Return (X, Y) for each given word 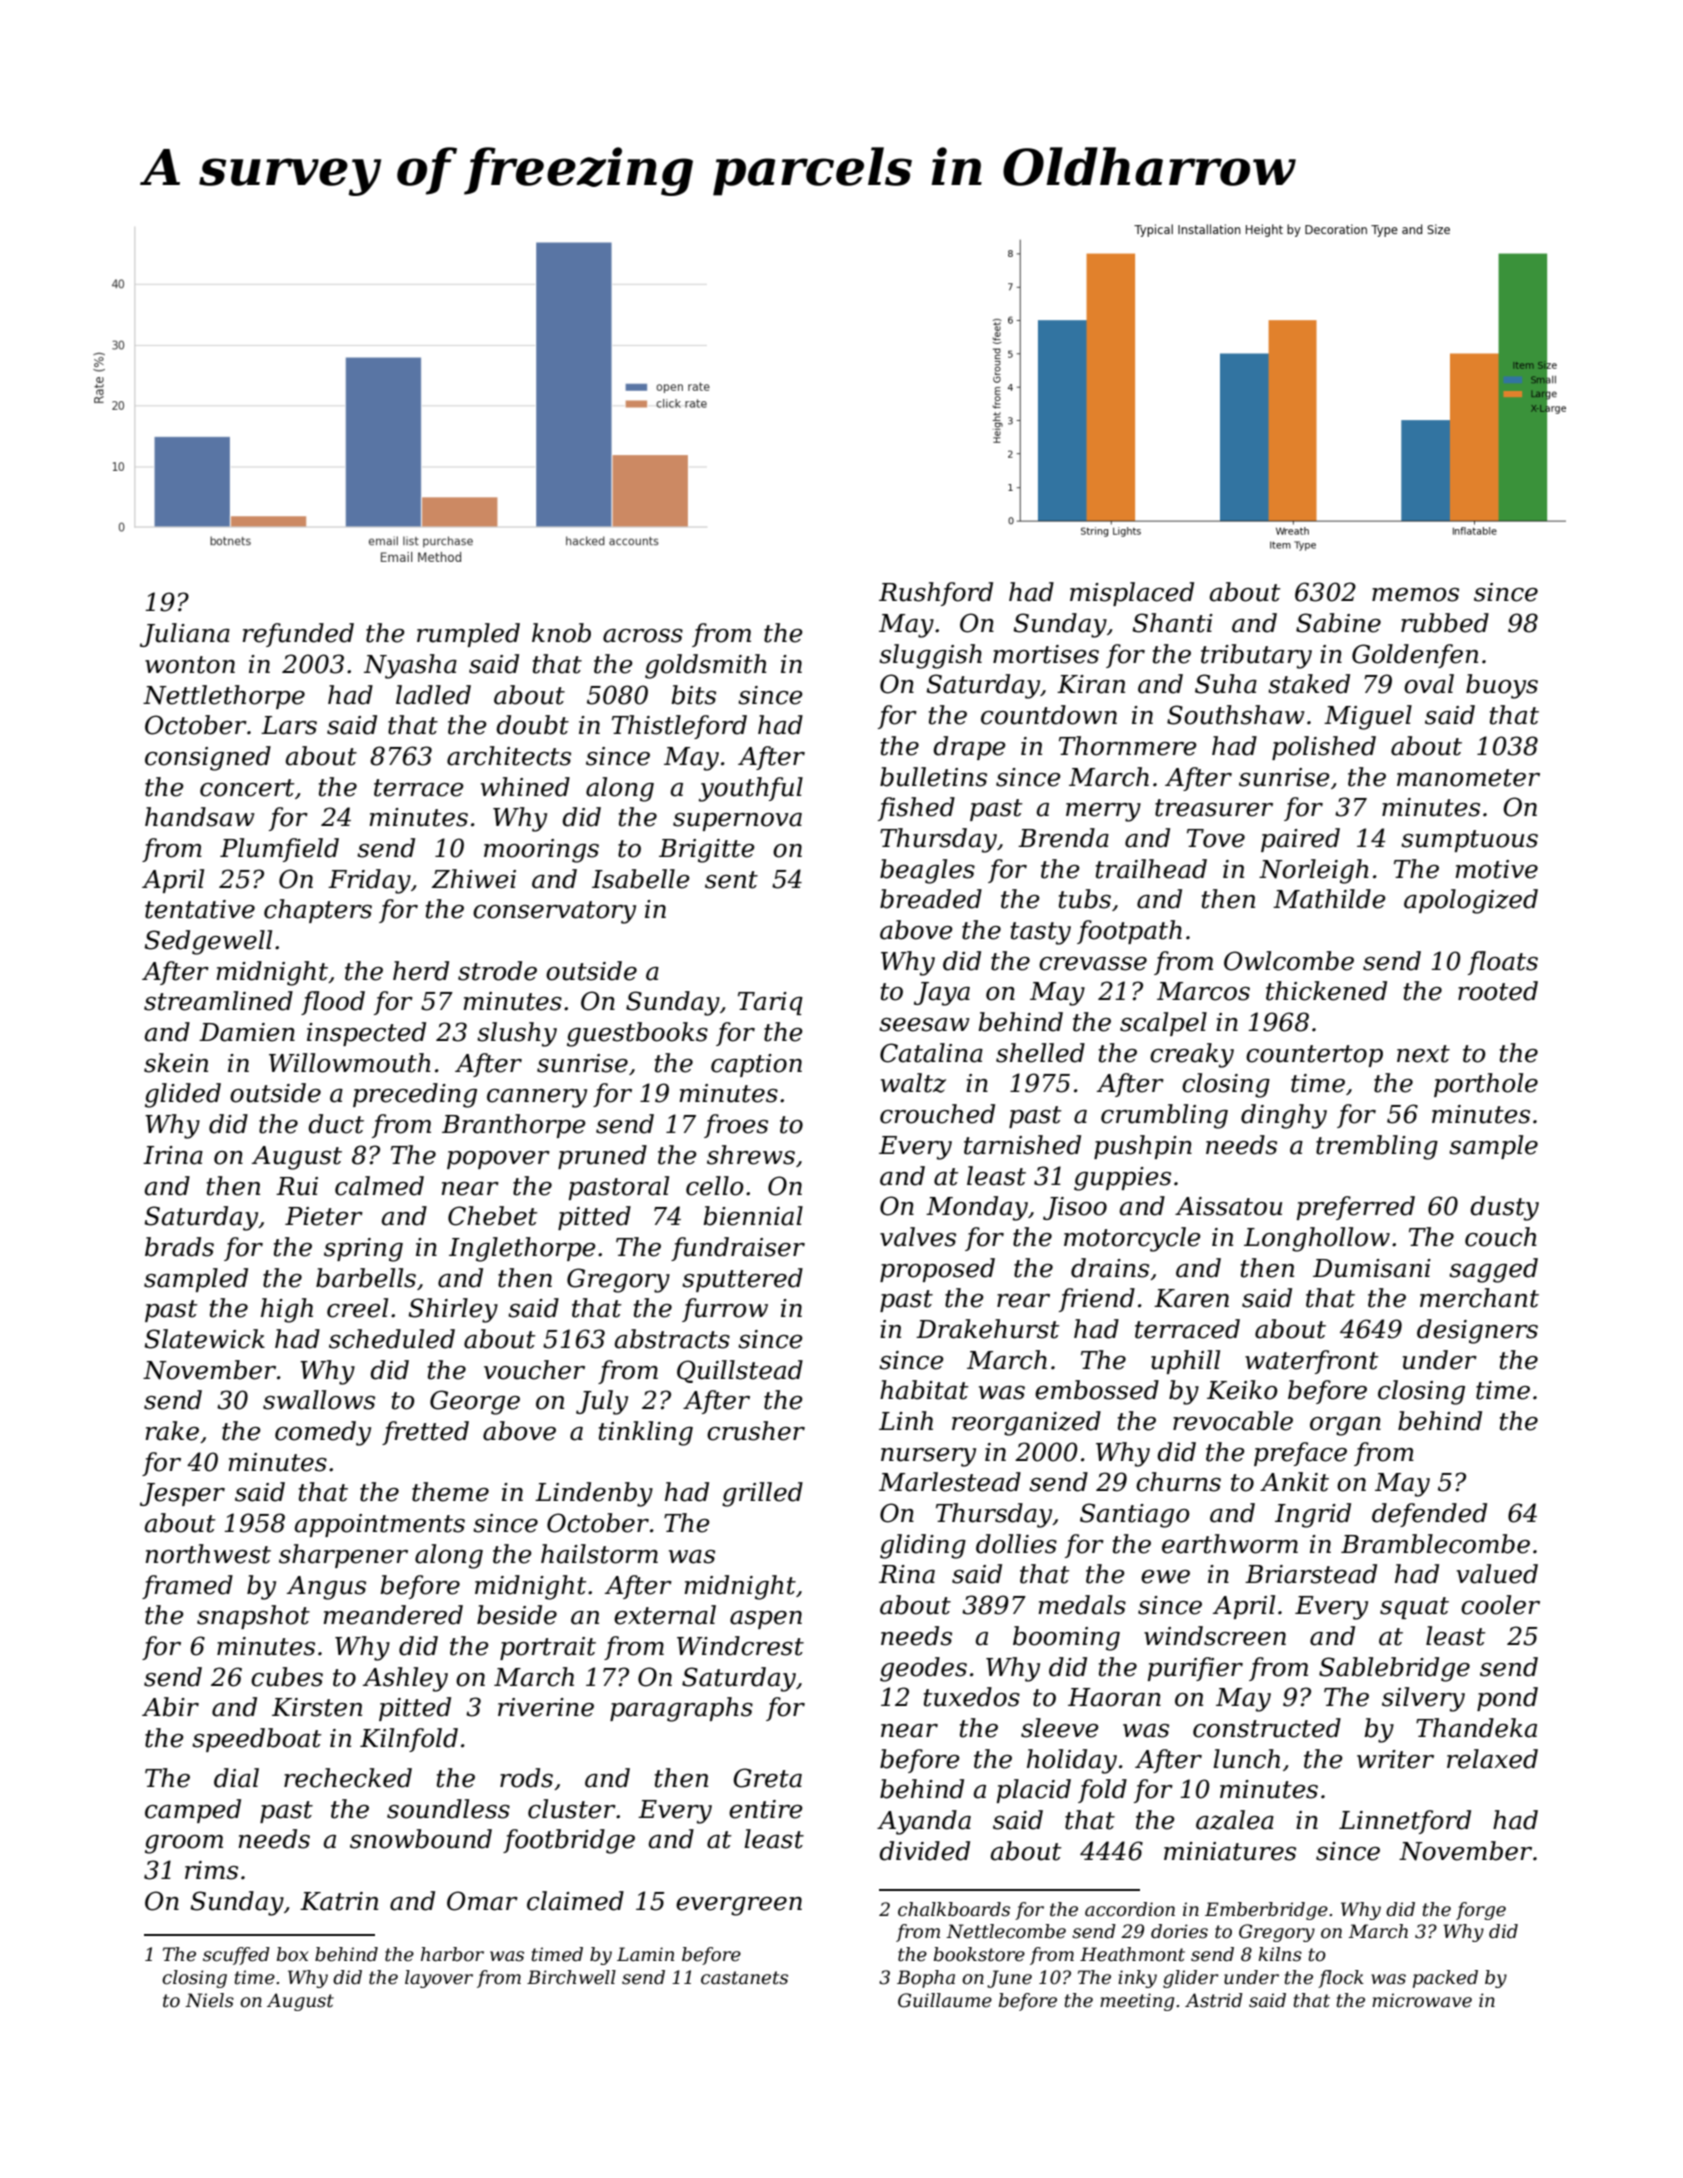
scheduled (392, 1339)
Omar (482, 1901)
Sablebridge (1394, 1669)
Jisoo (1075, 1208)
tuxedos (972, 1697)
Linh (906, 1420)
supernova (737, 822)
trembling (1377, 1147)
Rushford (936, 594)
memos (1415, 595)
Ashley (405, 1679)
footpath (1129, 932)
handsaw (200, 817)
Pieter (324, 1216)
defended (1429, 1515)
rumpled (468, 635)
